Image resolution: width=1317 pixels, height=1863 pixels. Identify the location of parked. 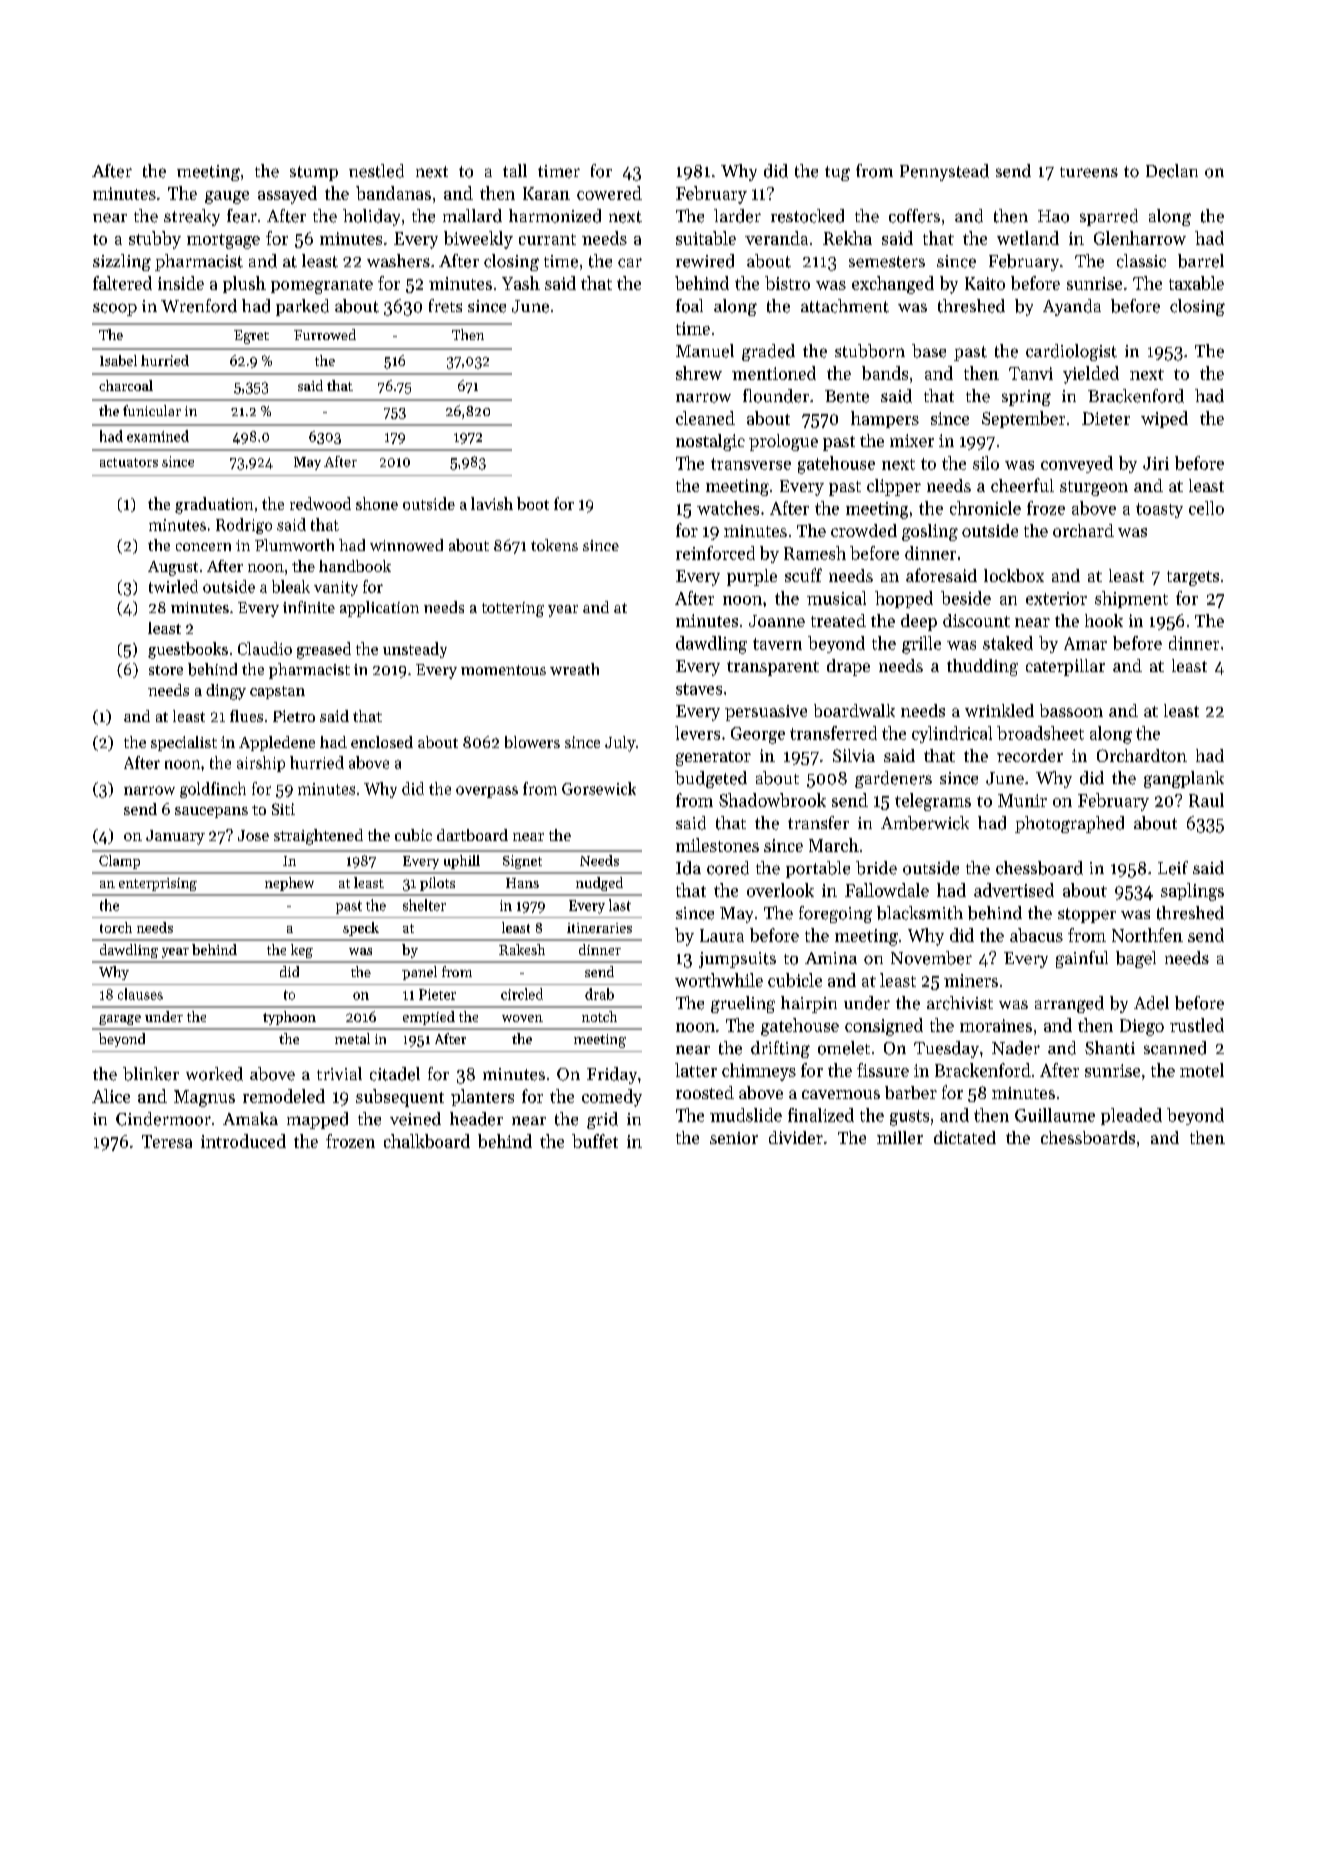
(302, 307).
